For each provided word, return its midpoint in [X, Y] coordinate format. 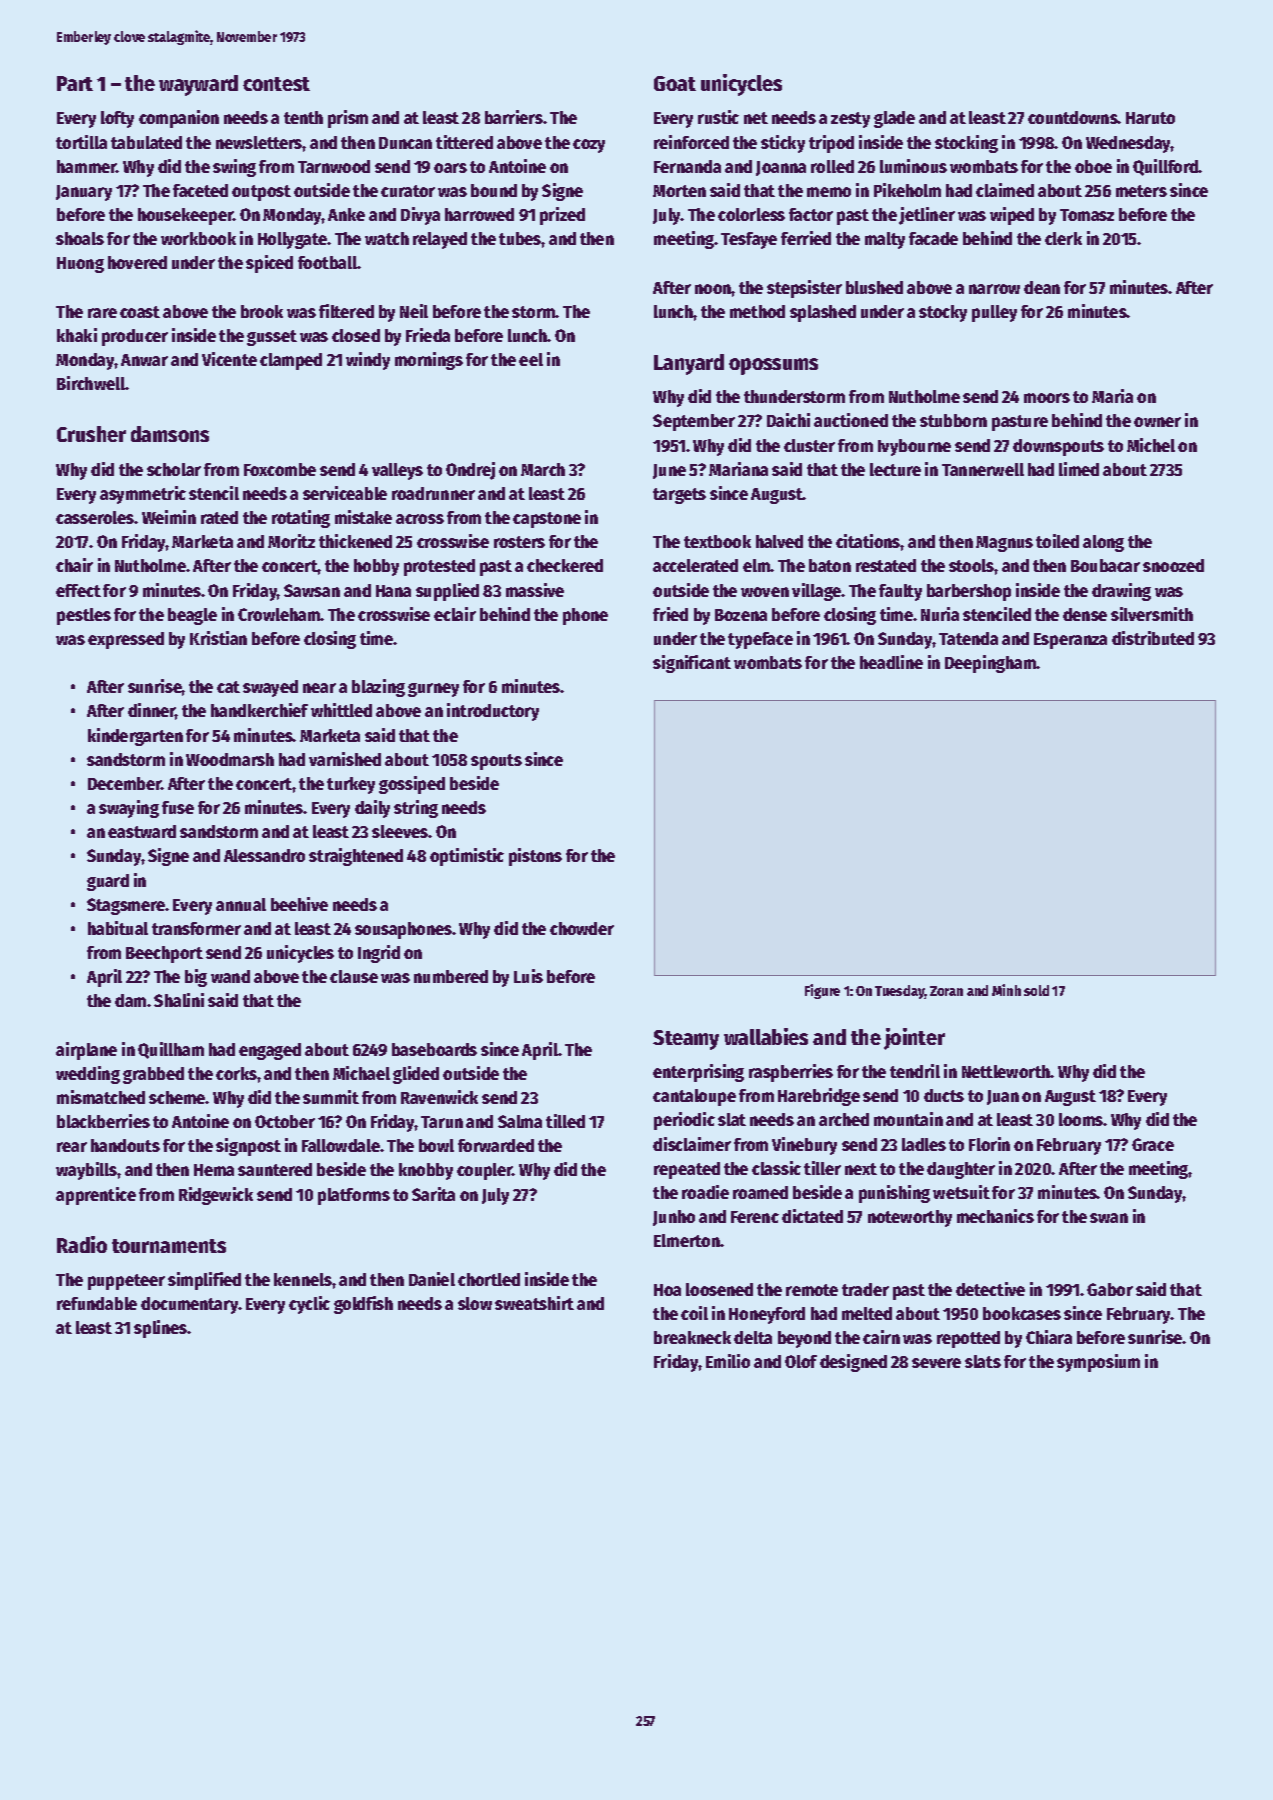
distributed [1153, 638]
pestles [84, 616]
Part [75, 83]
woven [765, 592]
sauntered [275, 1169]
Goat [675, 83]
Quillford [1166, 167]
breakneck [692, 1337]
